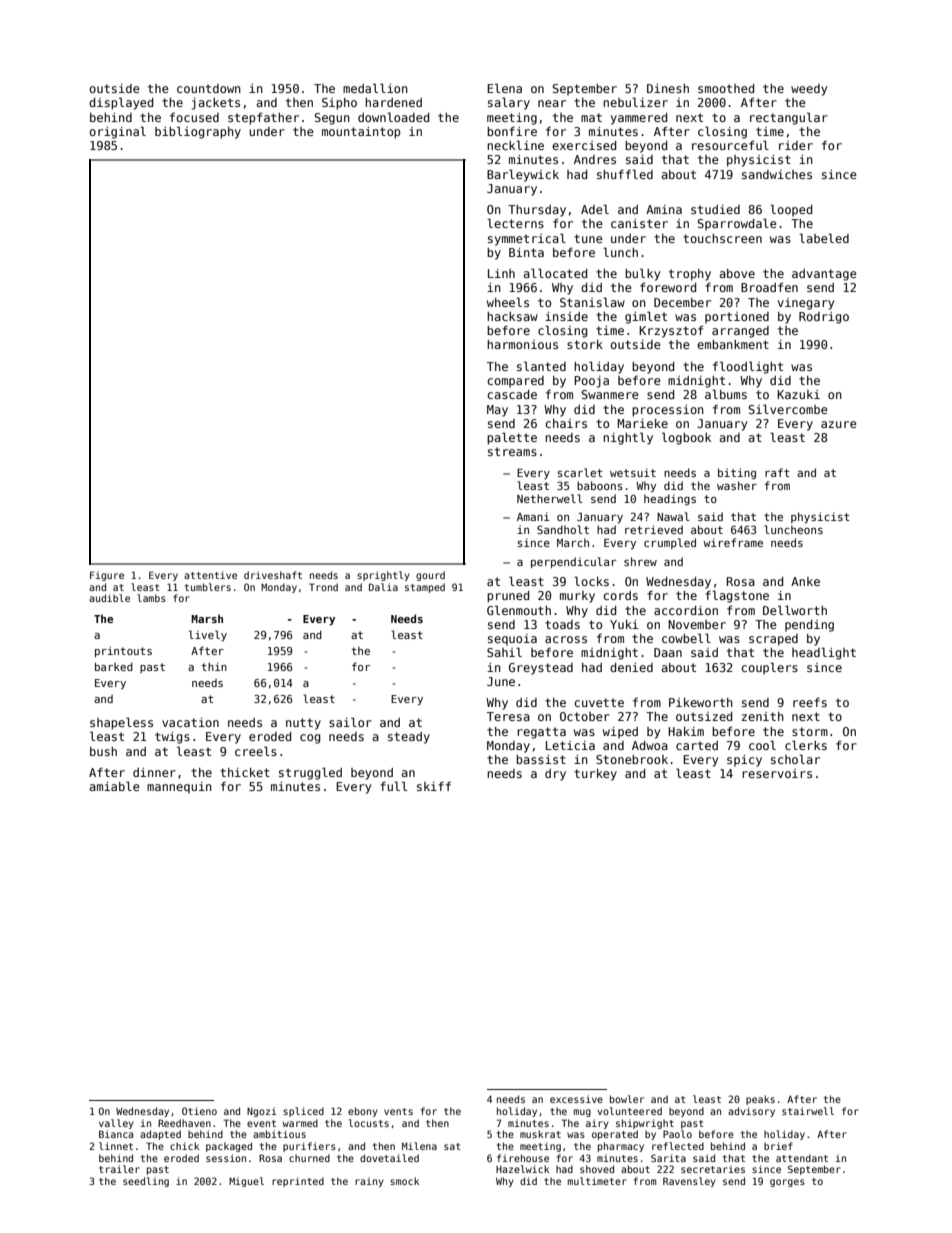  Describe the element at coordinates (787, 1183) in the document. I see `gorges` at that location.
